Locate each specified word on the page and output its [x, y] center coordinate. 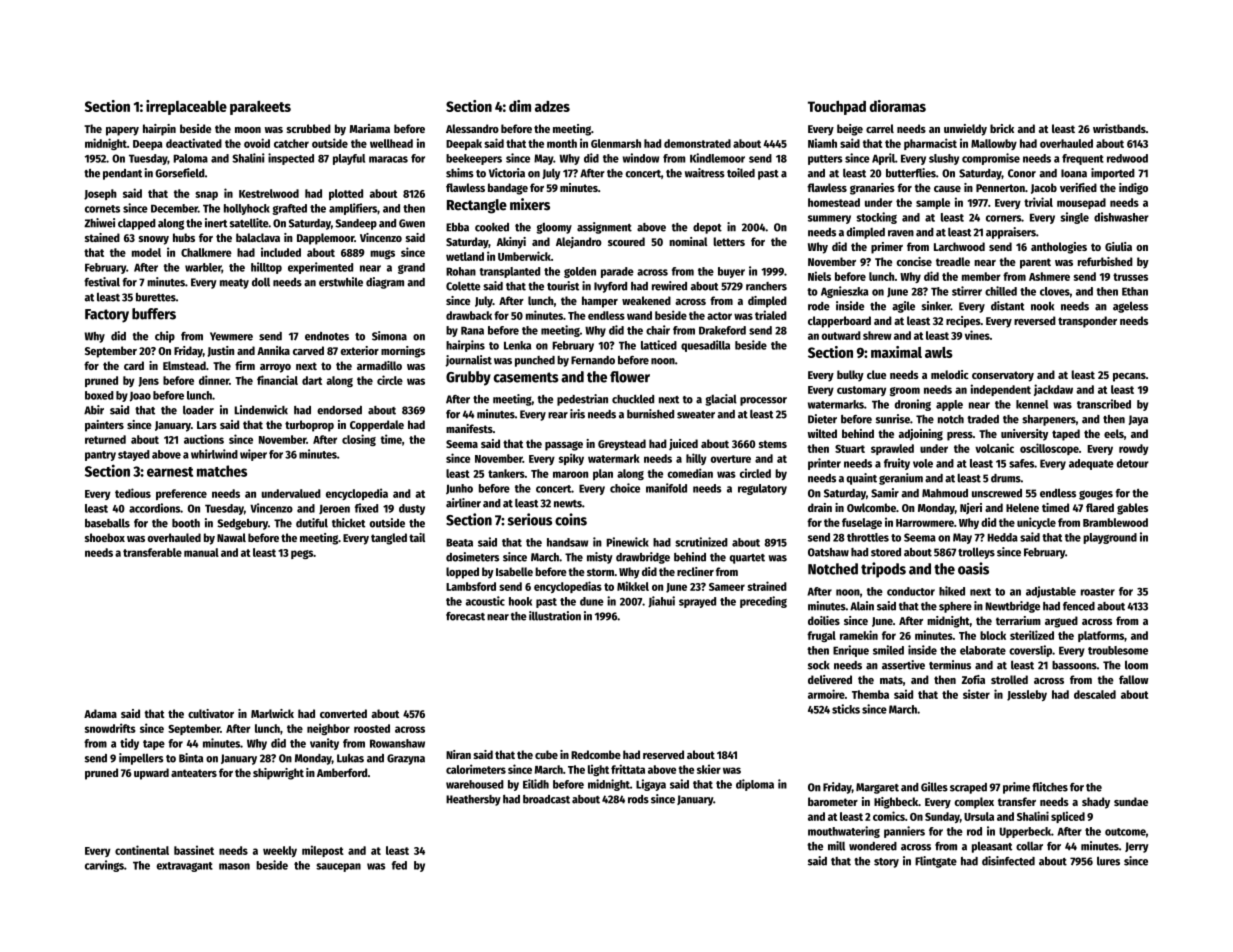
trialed [771, 315]
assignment [604, 228]
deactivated [194, 143]
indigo [1133, 189]
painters [104, 426]
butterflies [911, 173]
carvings [104, 866]
